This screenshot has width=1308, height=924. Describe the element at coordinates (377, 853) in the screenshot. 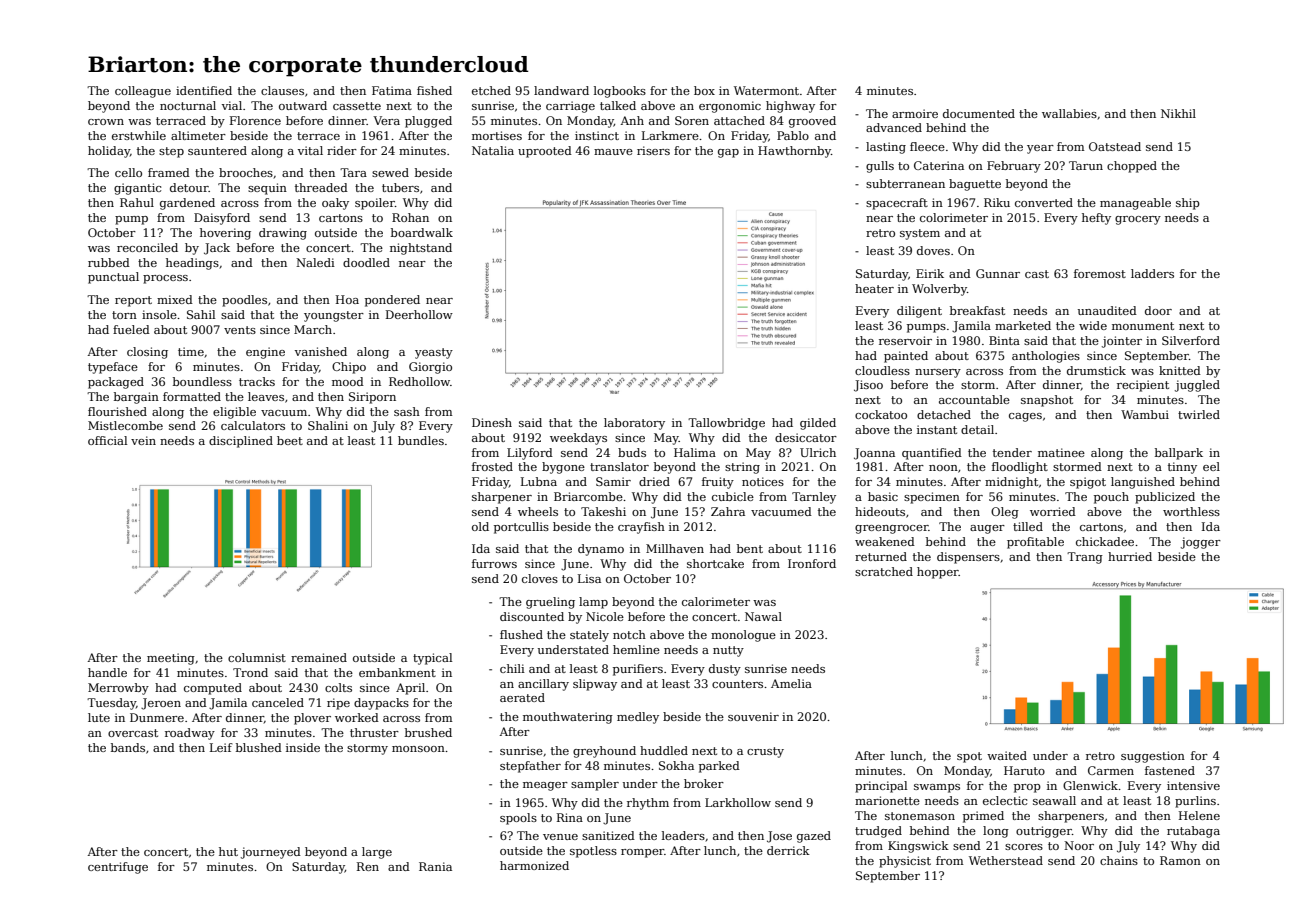

I see `large` at that location.
